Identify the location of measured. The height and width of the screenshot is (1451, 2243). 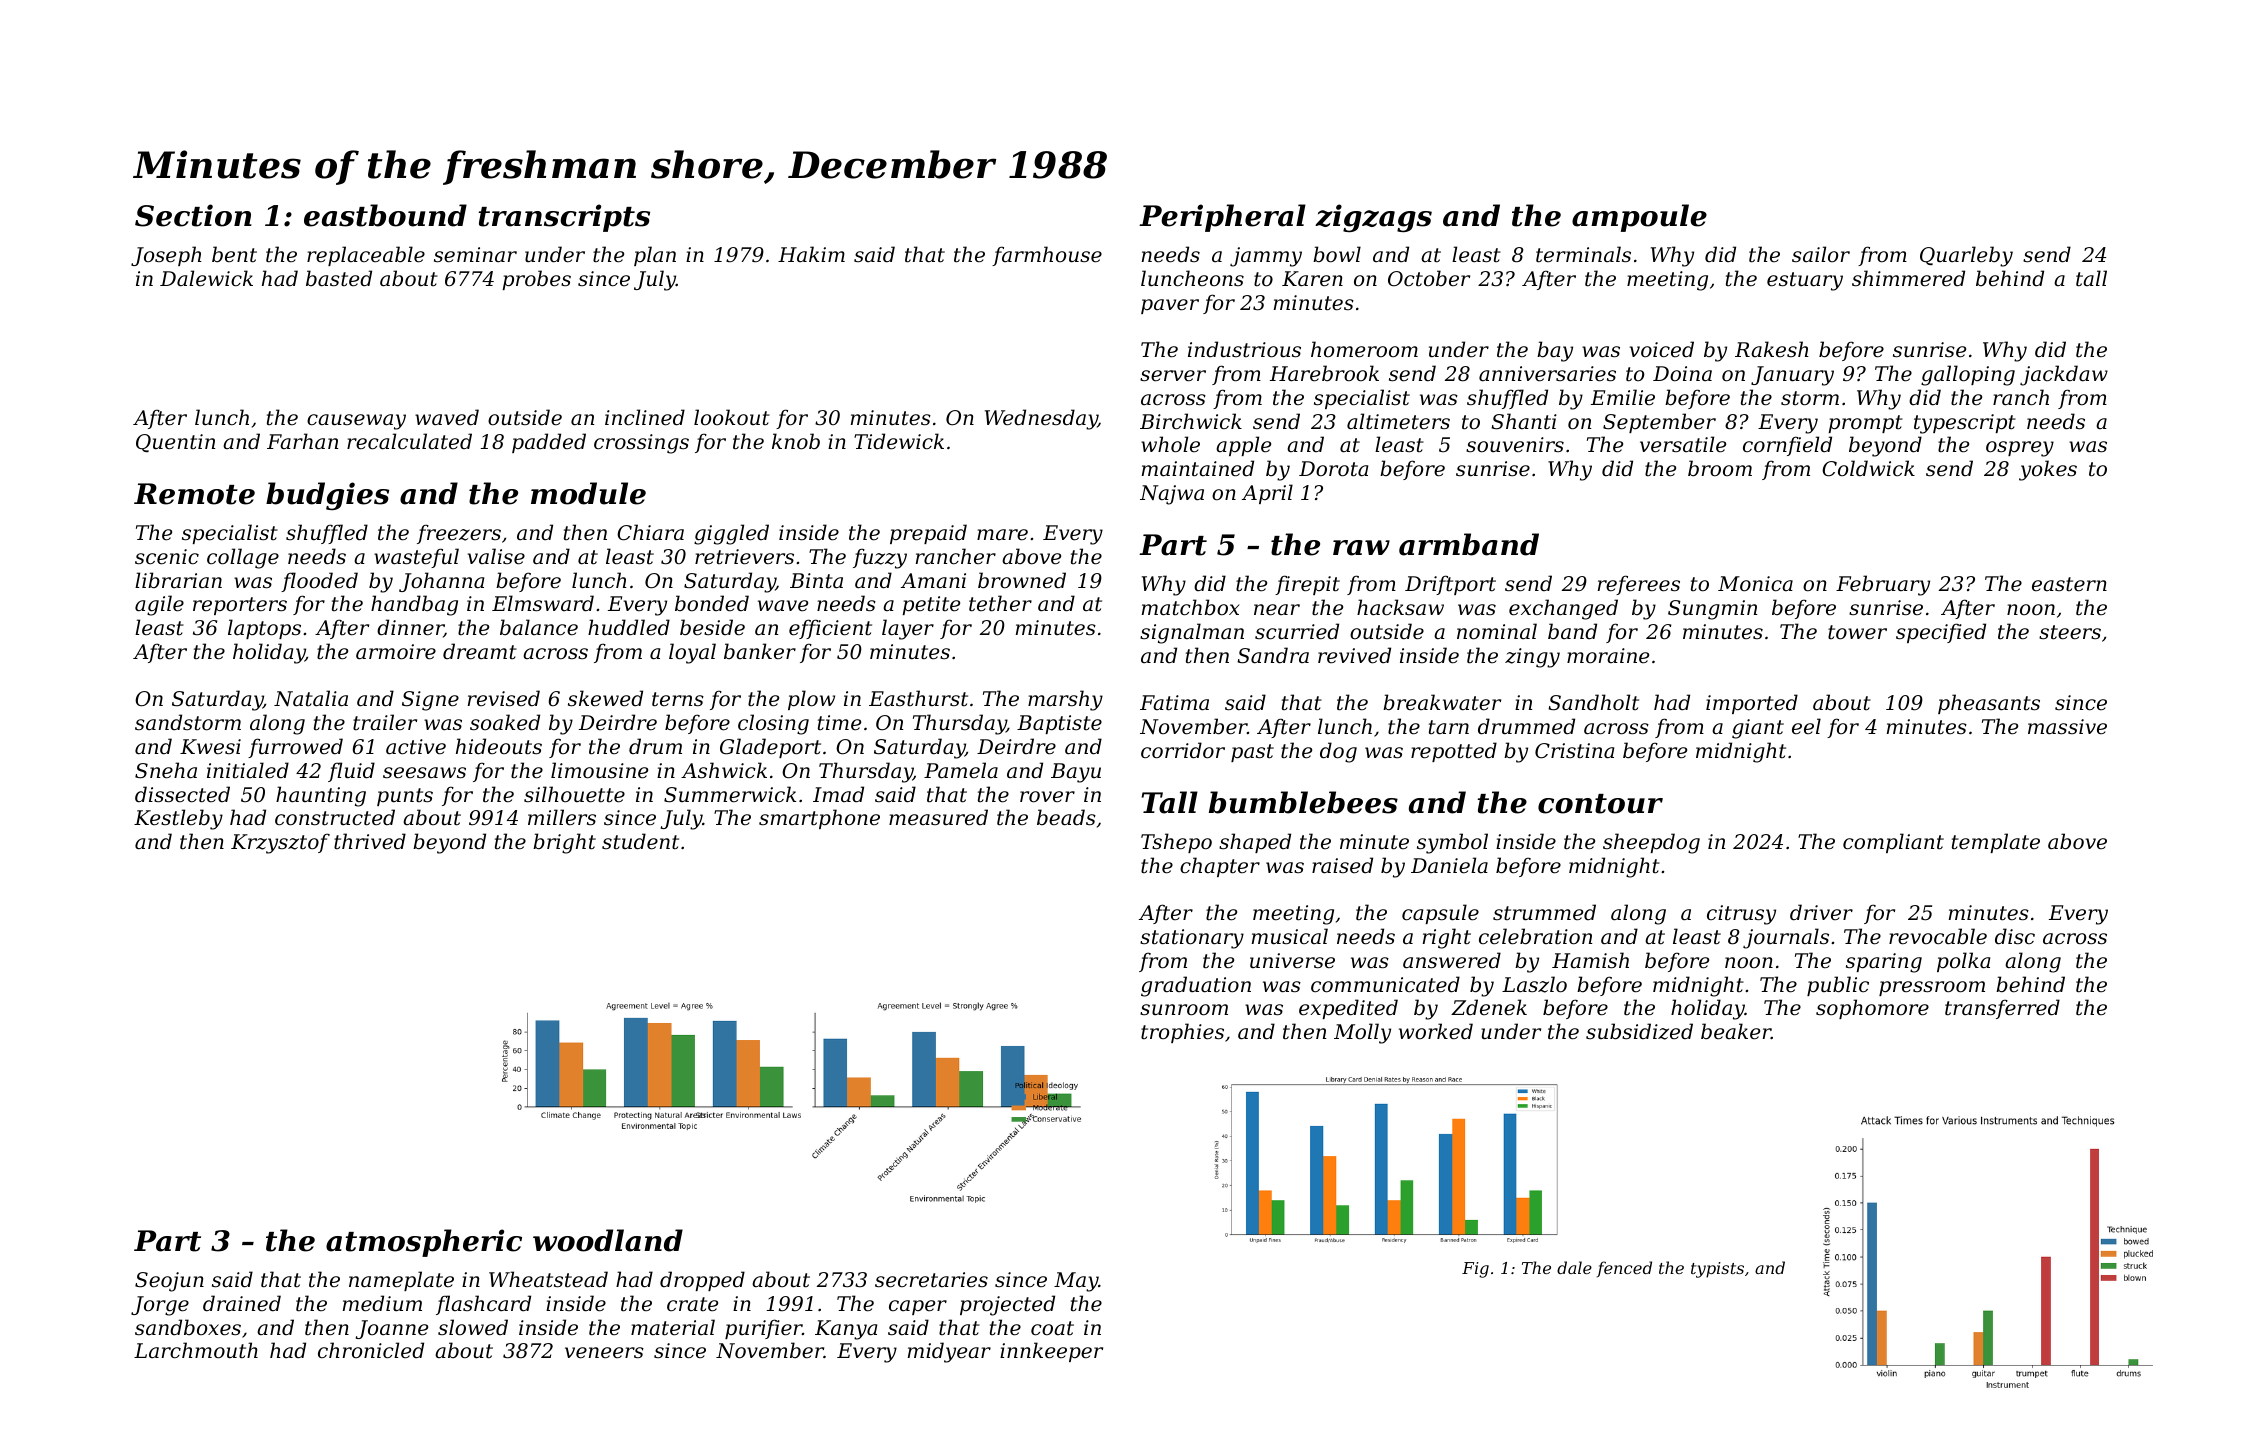
(938, 817).
